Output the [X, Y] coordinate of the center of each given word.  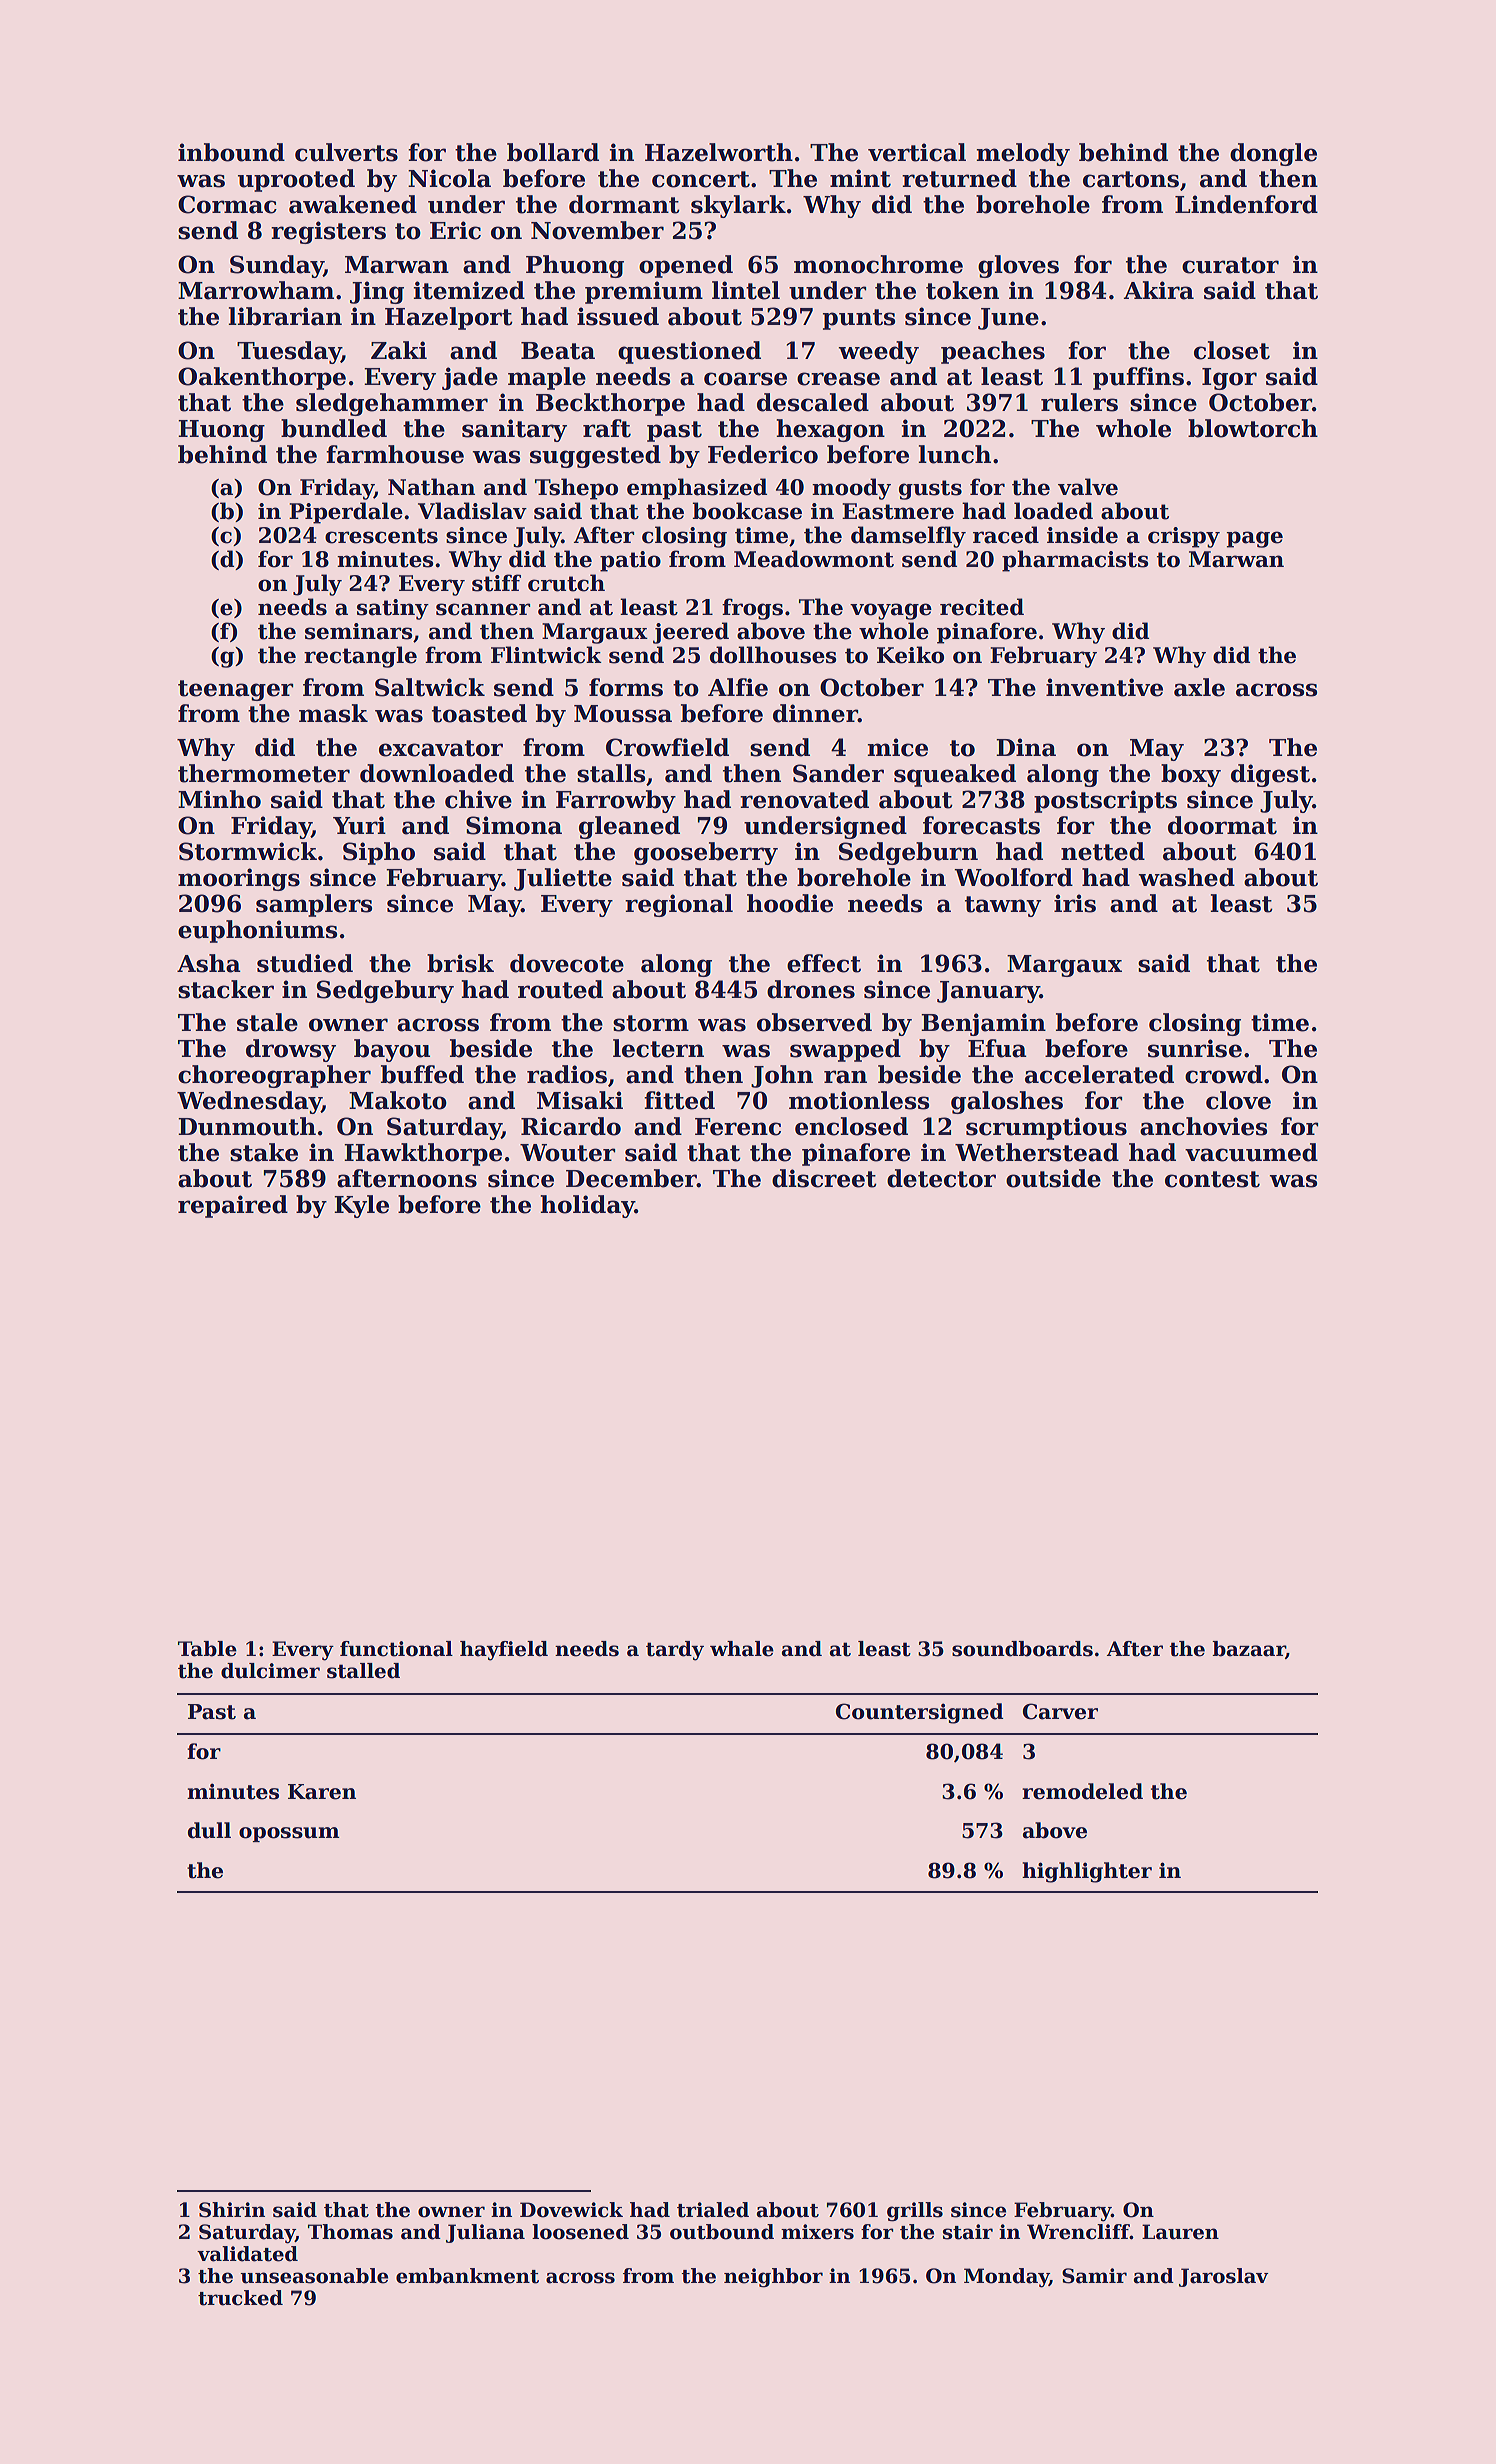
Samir [1094, 2276]
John [782, 1076]
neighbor [773, 2278]
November [597, 230]
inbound [231, 152]
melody [1023, 154]
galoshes [1007, 1102]
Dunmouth [247, 1126]
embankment [467, 2276]
